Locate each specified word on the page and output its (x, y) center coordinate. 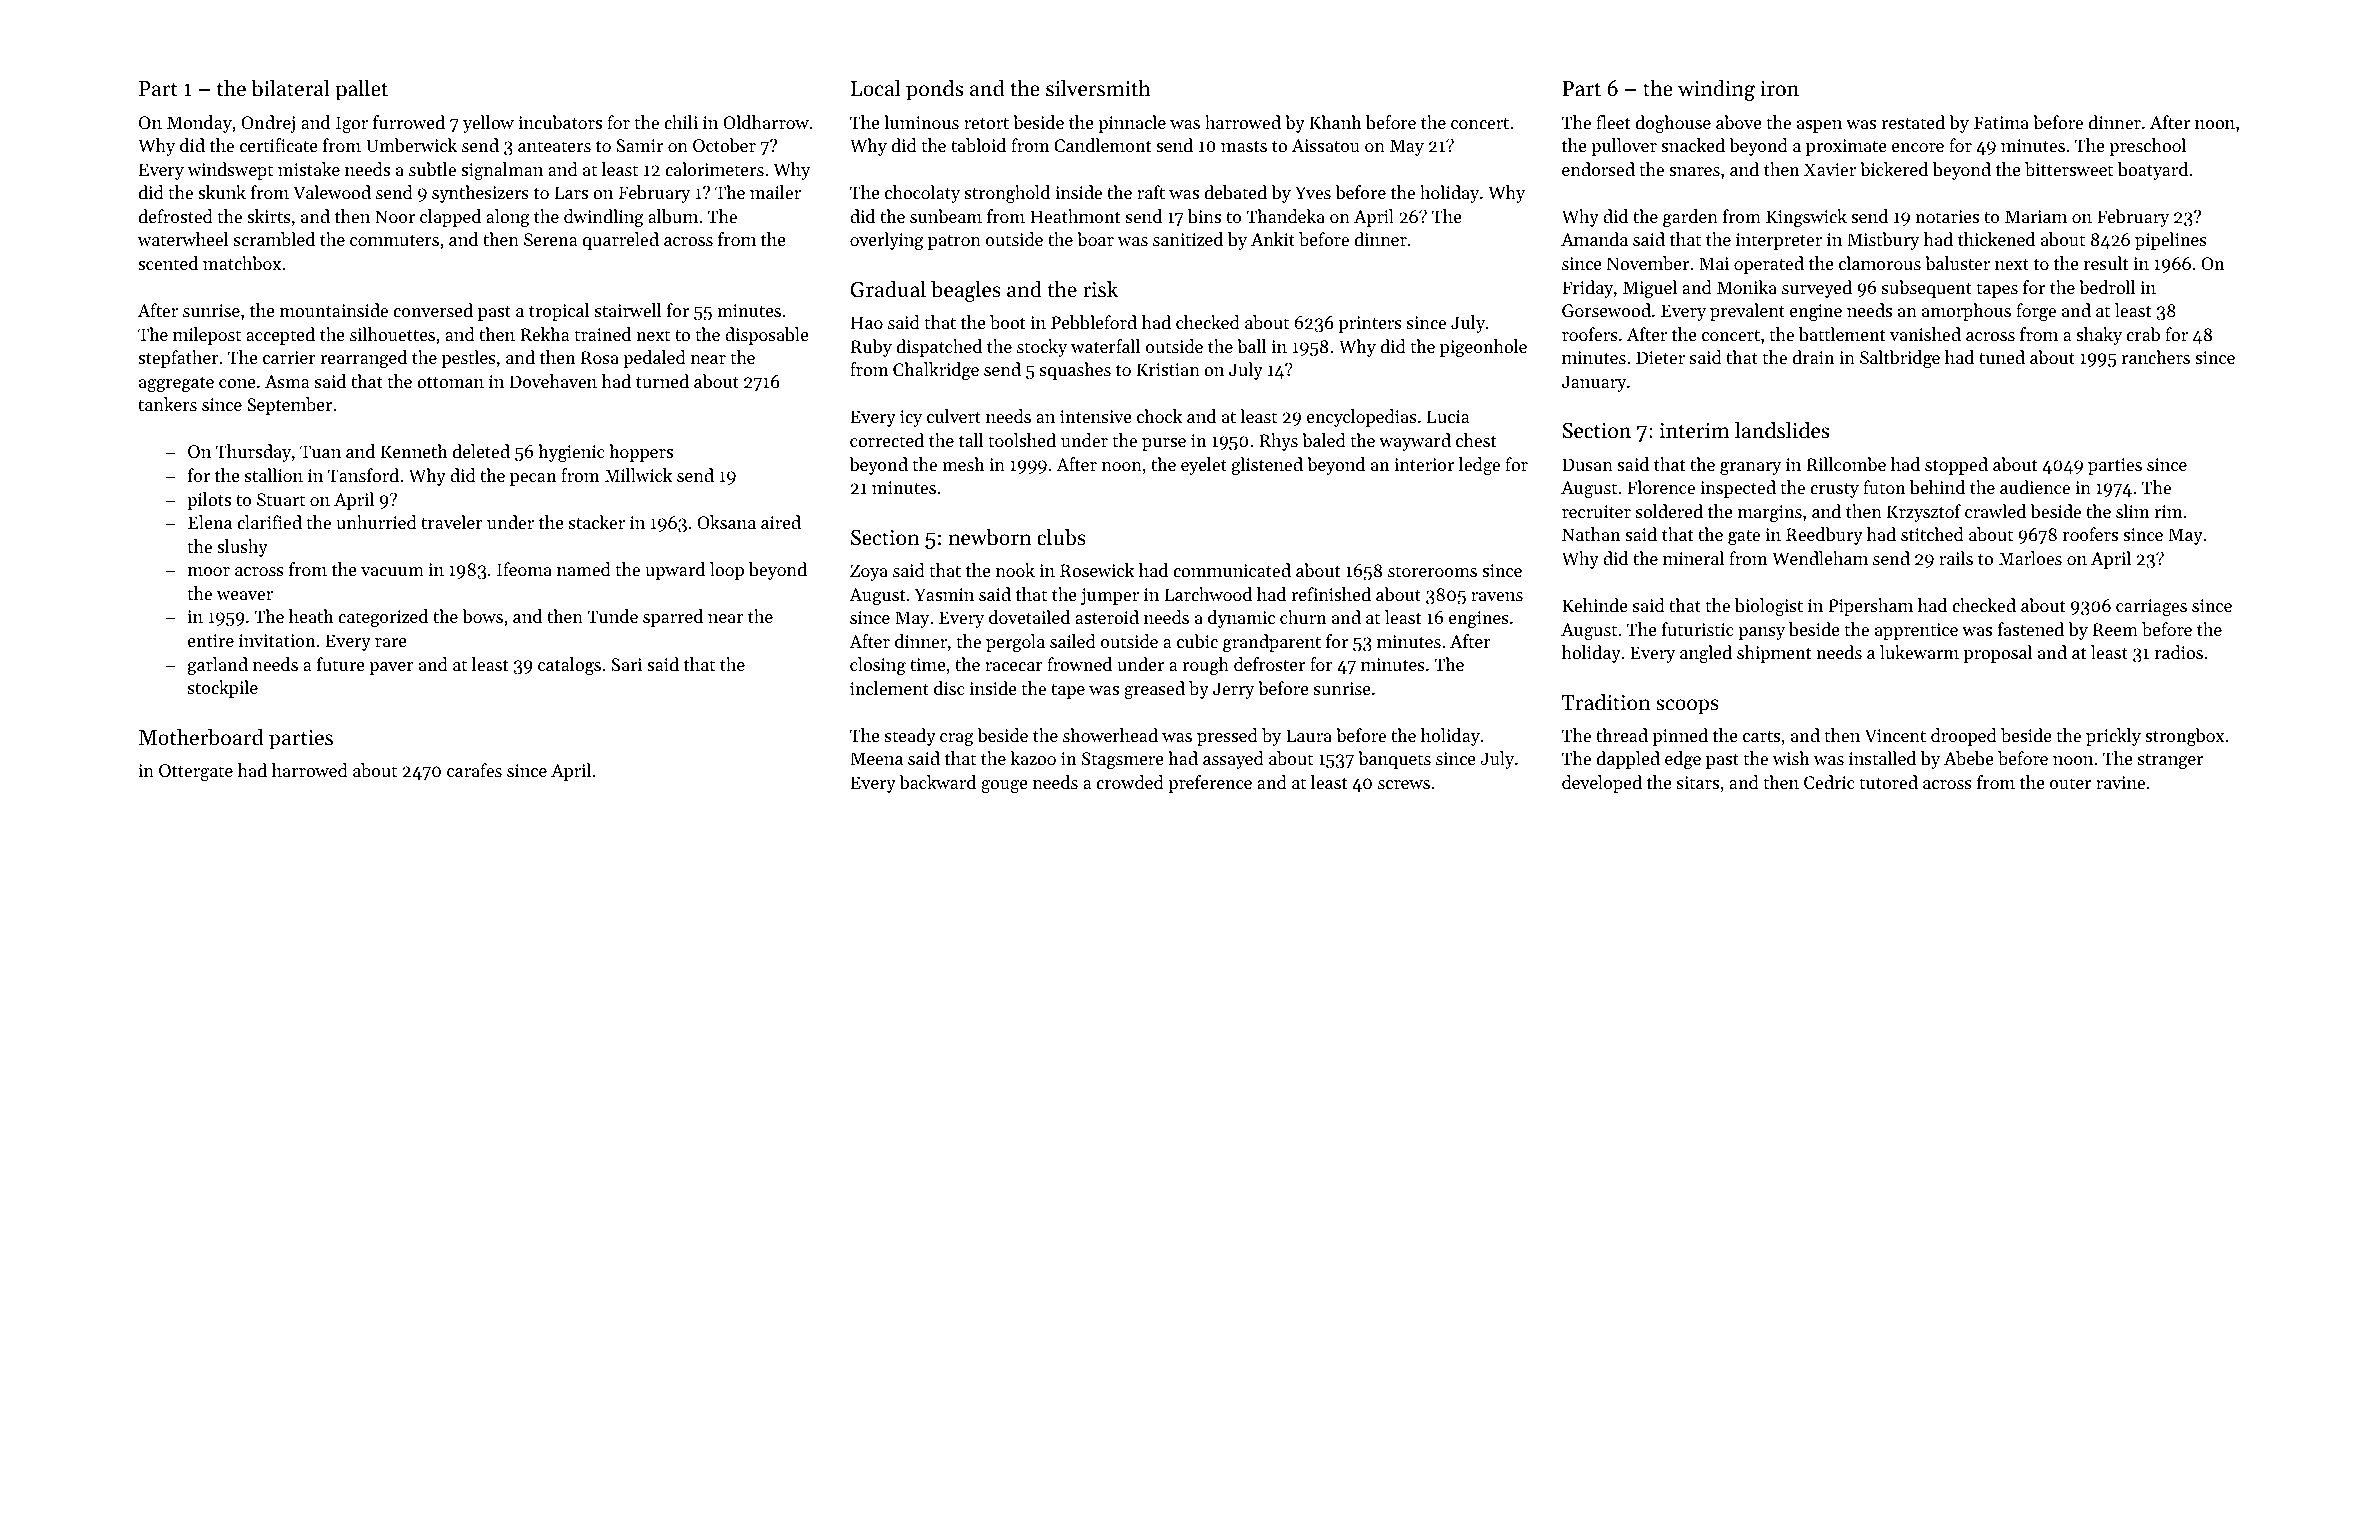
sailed (1073, 641)
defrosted (176, 216)
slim (2132, 511)
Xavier (1830, 169)
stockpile (223, 689)
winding (1716, 90)
